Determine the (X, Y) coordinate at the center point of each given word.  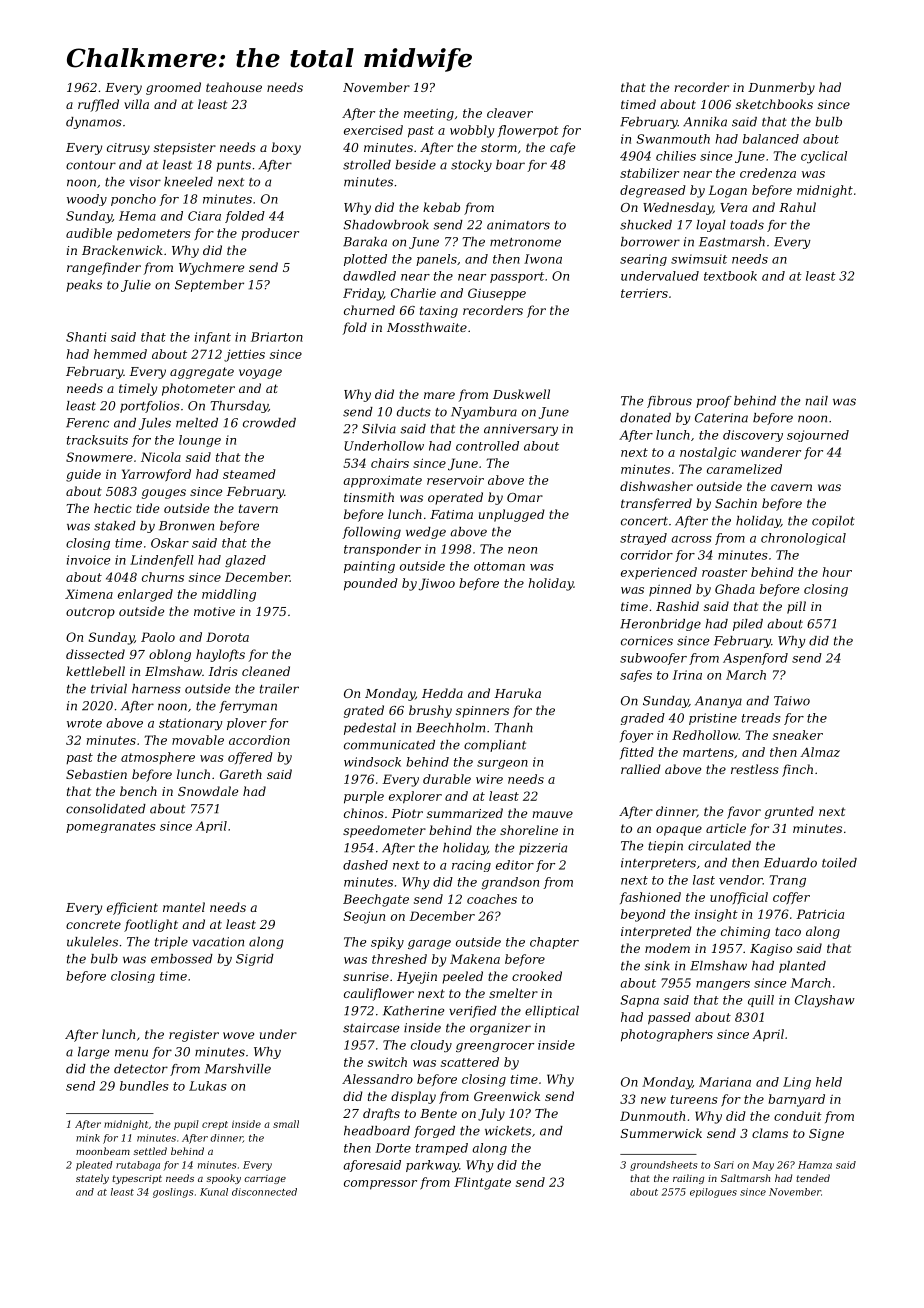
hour (837, 572)
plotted (365, 260)
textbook (730, 276)
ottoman (499, 566)
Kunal (214, 1192)
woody (87, 200)
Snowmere (99, 457)
